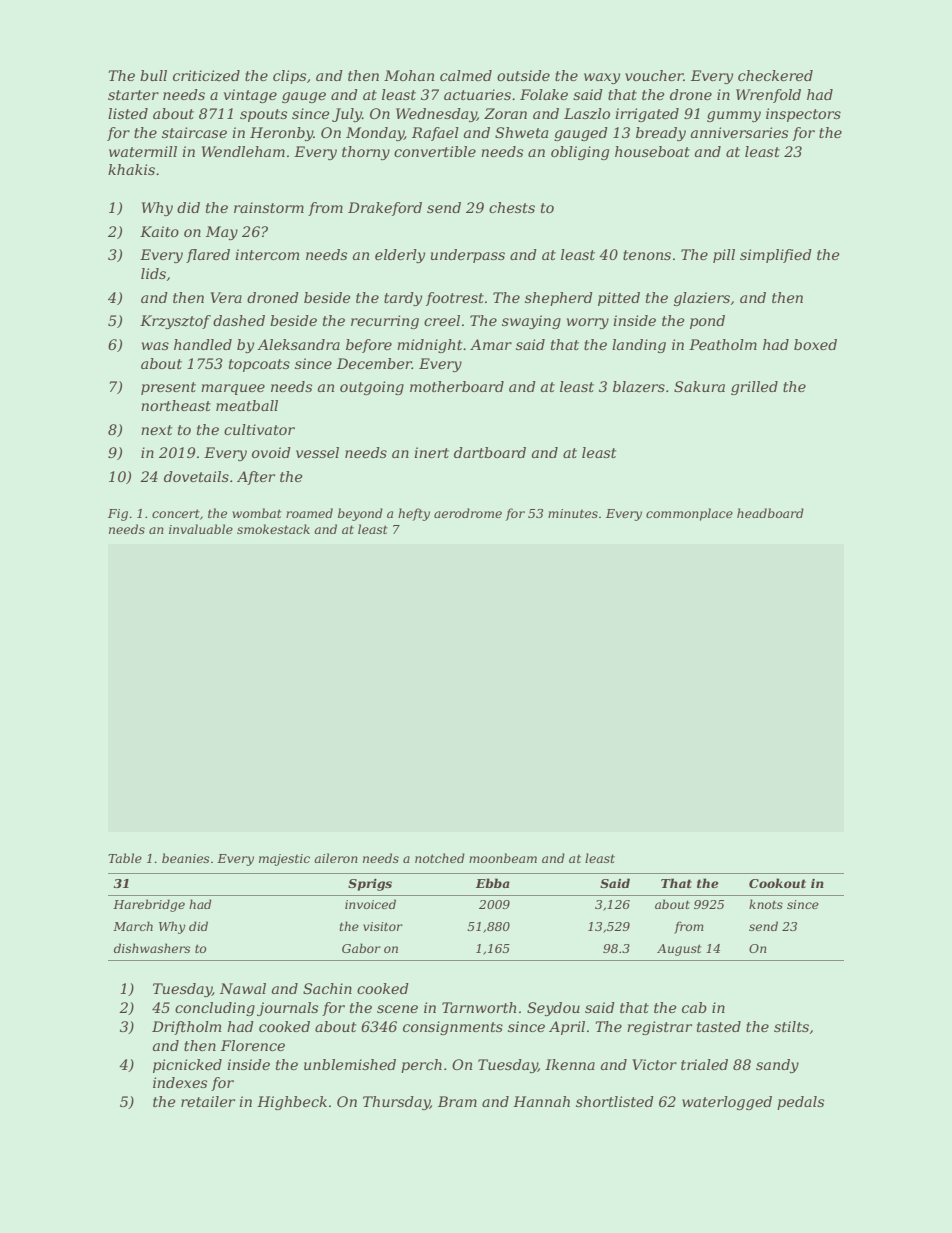 The width and height of the image is (952, 1233). What do you see at coordinates (180, 1082) in the image?
I see `indexes` at bounding box center [180, 1082].
